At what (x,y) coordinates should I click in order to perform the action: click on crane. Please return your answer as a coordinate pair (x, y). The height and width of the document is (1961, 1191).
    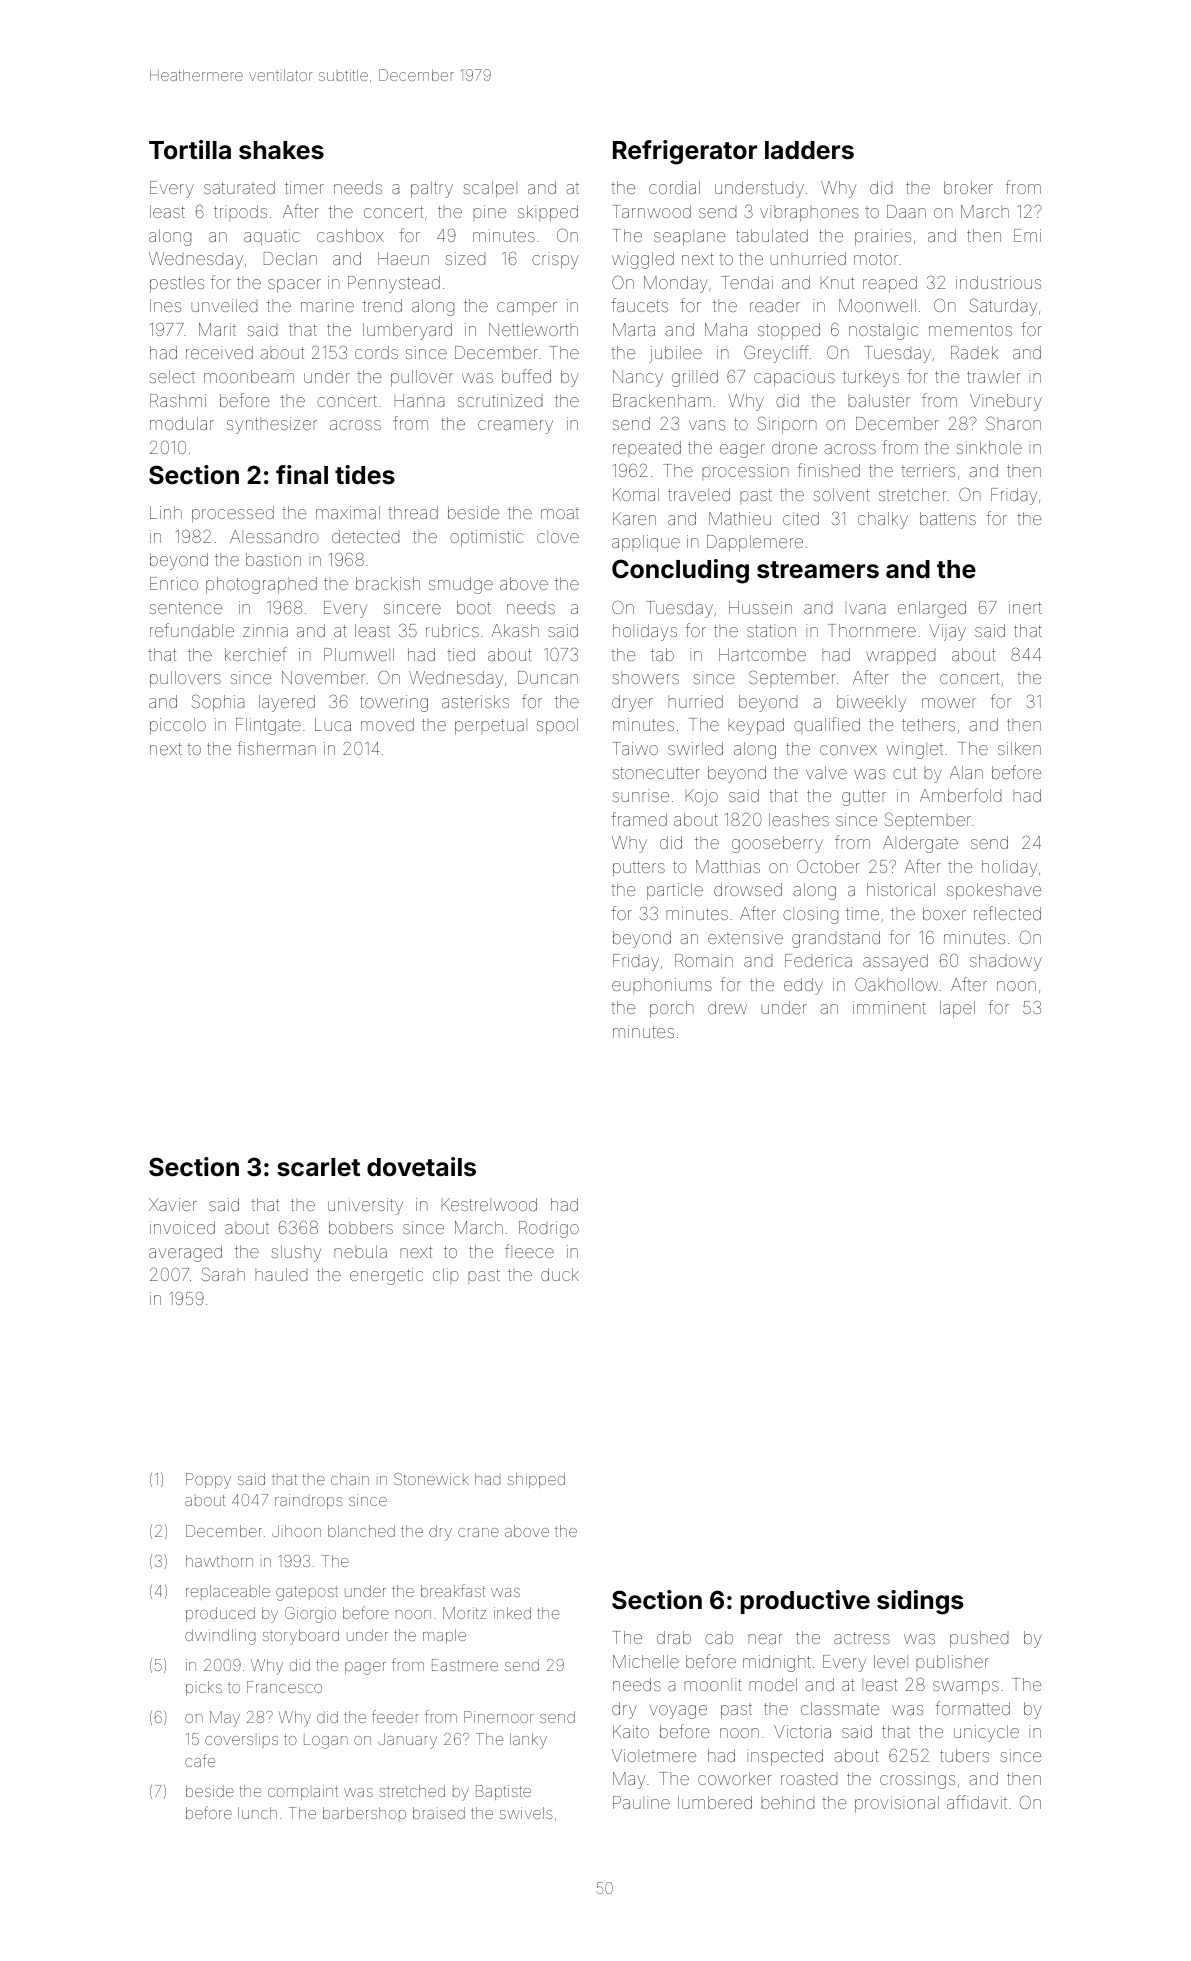
    Looking at the image, I should click on (478, 1532).
